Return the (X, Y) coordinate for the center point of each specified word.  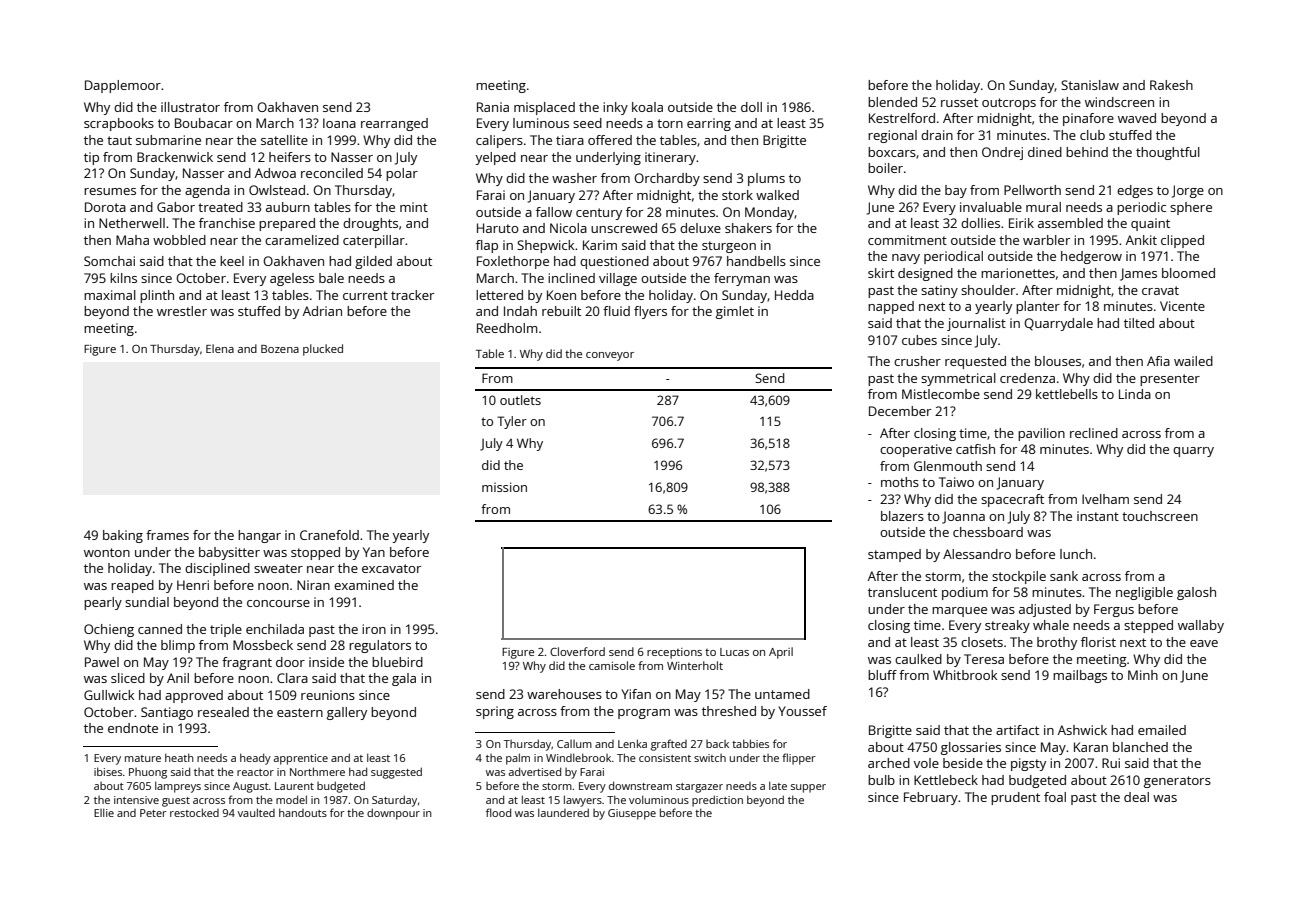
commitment (907, 240)
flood (498, 812)
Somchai (109, 261)
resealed (223, 712)
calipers (499, 141)
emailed (1162, 730)
